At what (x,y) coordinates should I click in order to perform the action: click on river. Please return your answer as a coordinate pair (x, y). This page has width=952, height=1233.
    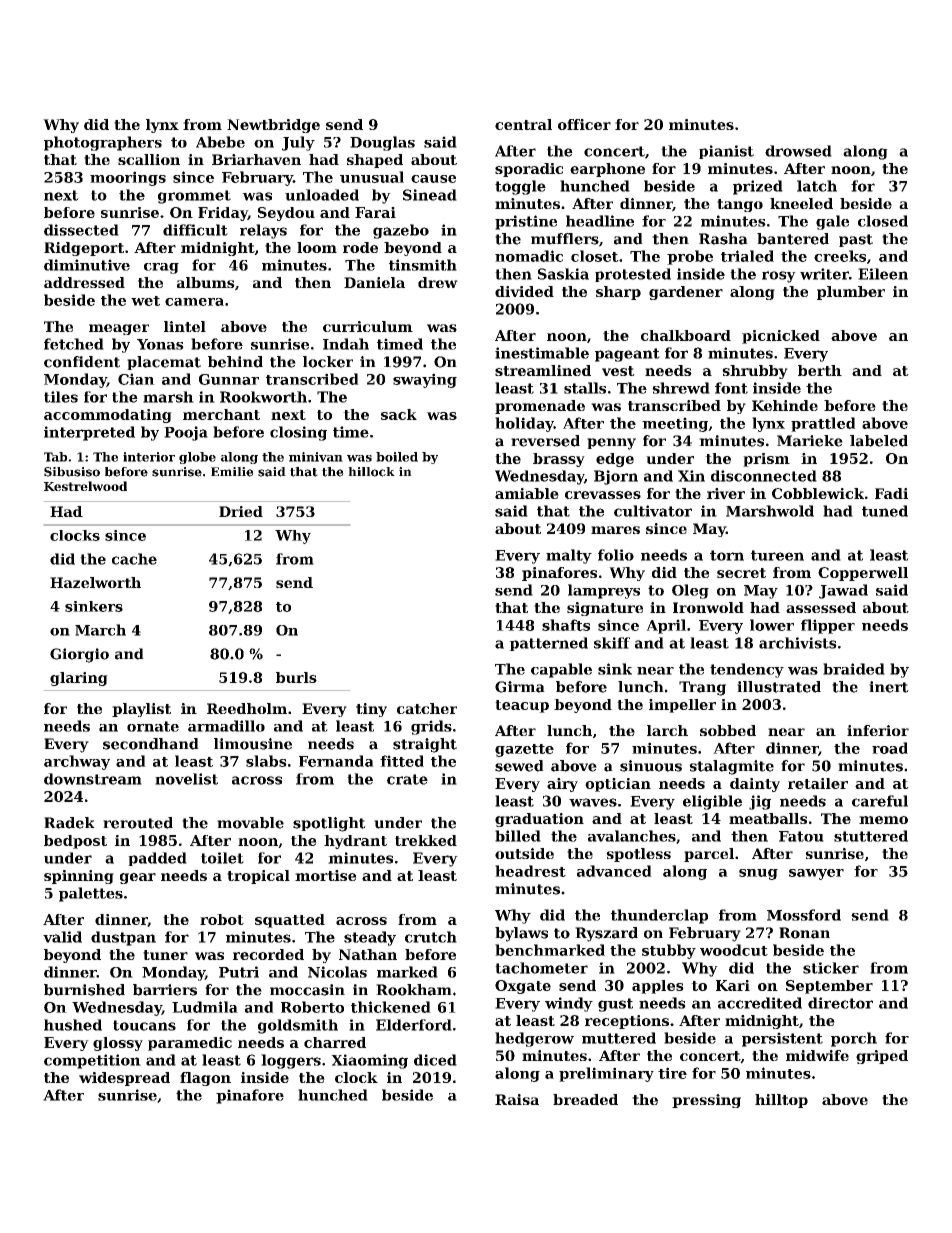
    Looking at the image, I should click on (726, 493).
